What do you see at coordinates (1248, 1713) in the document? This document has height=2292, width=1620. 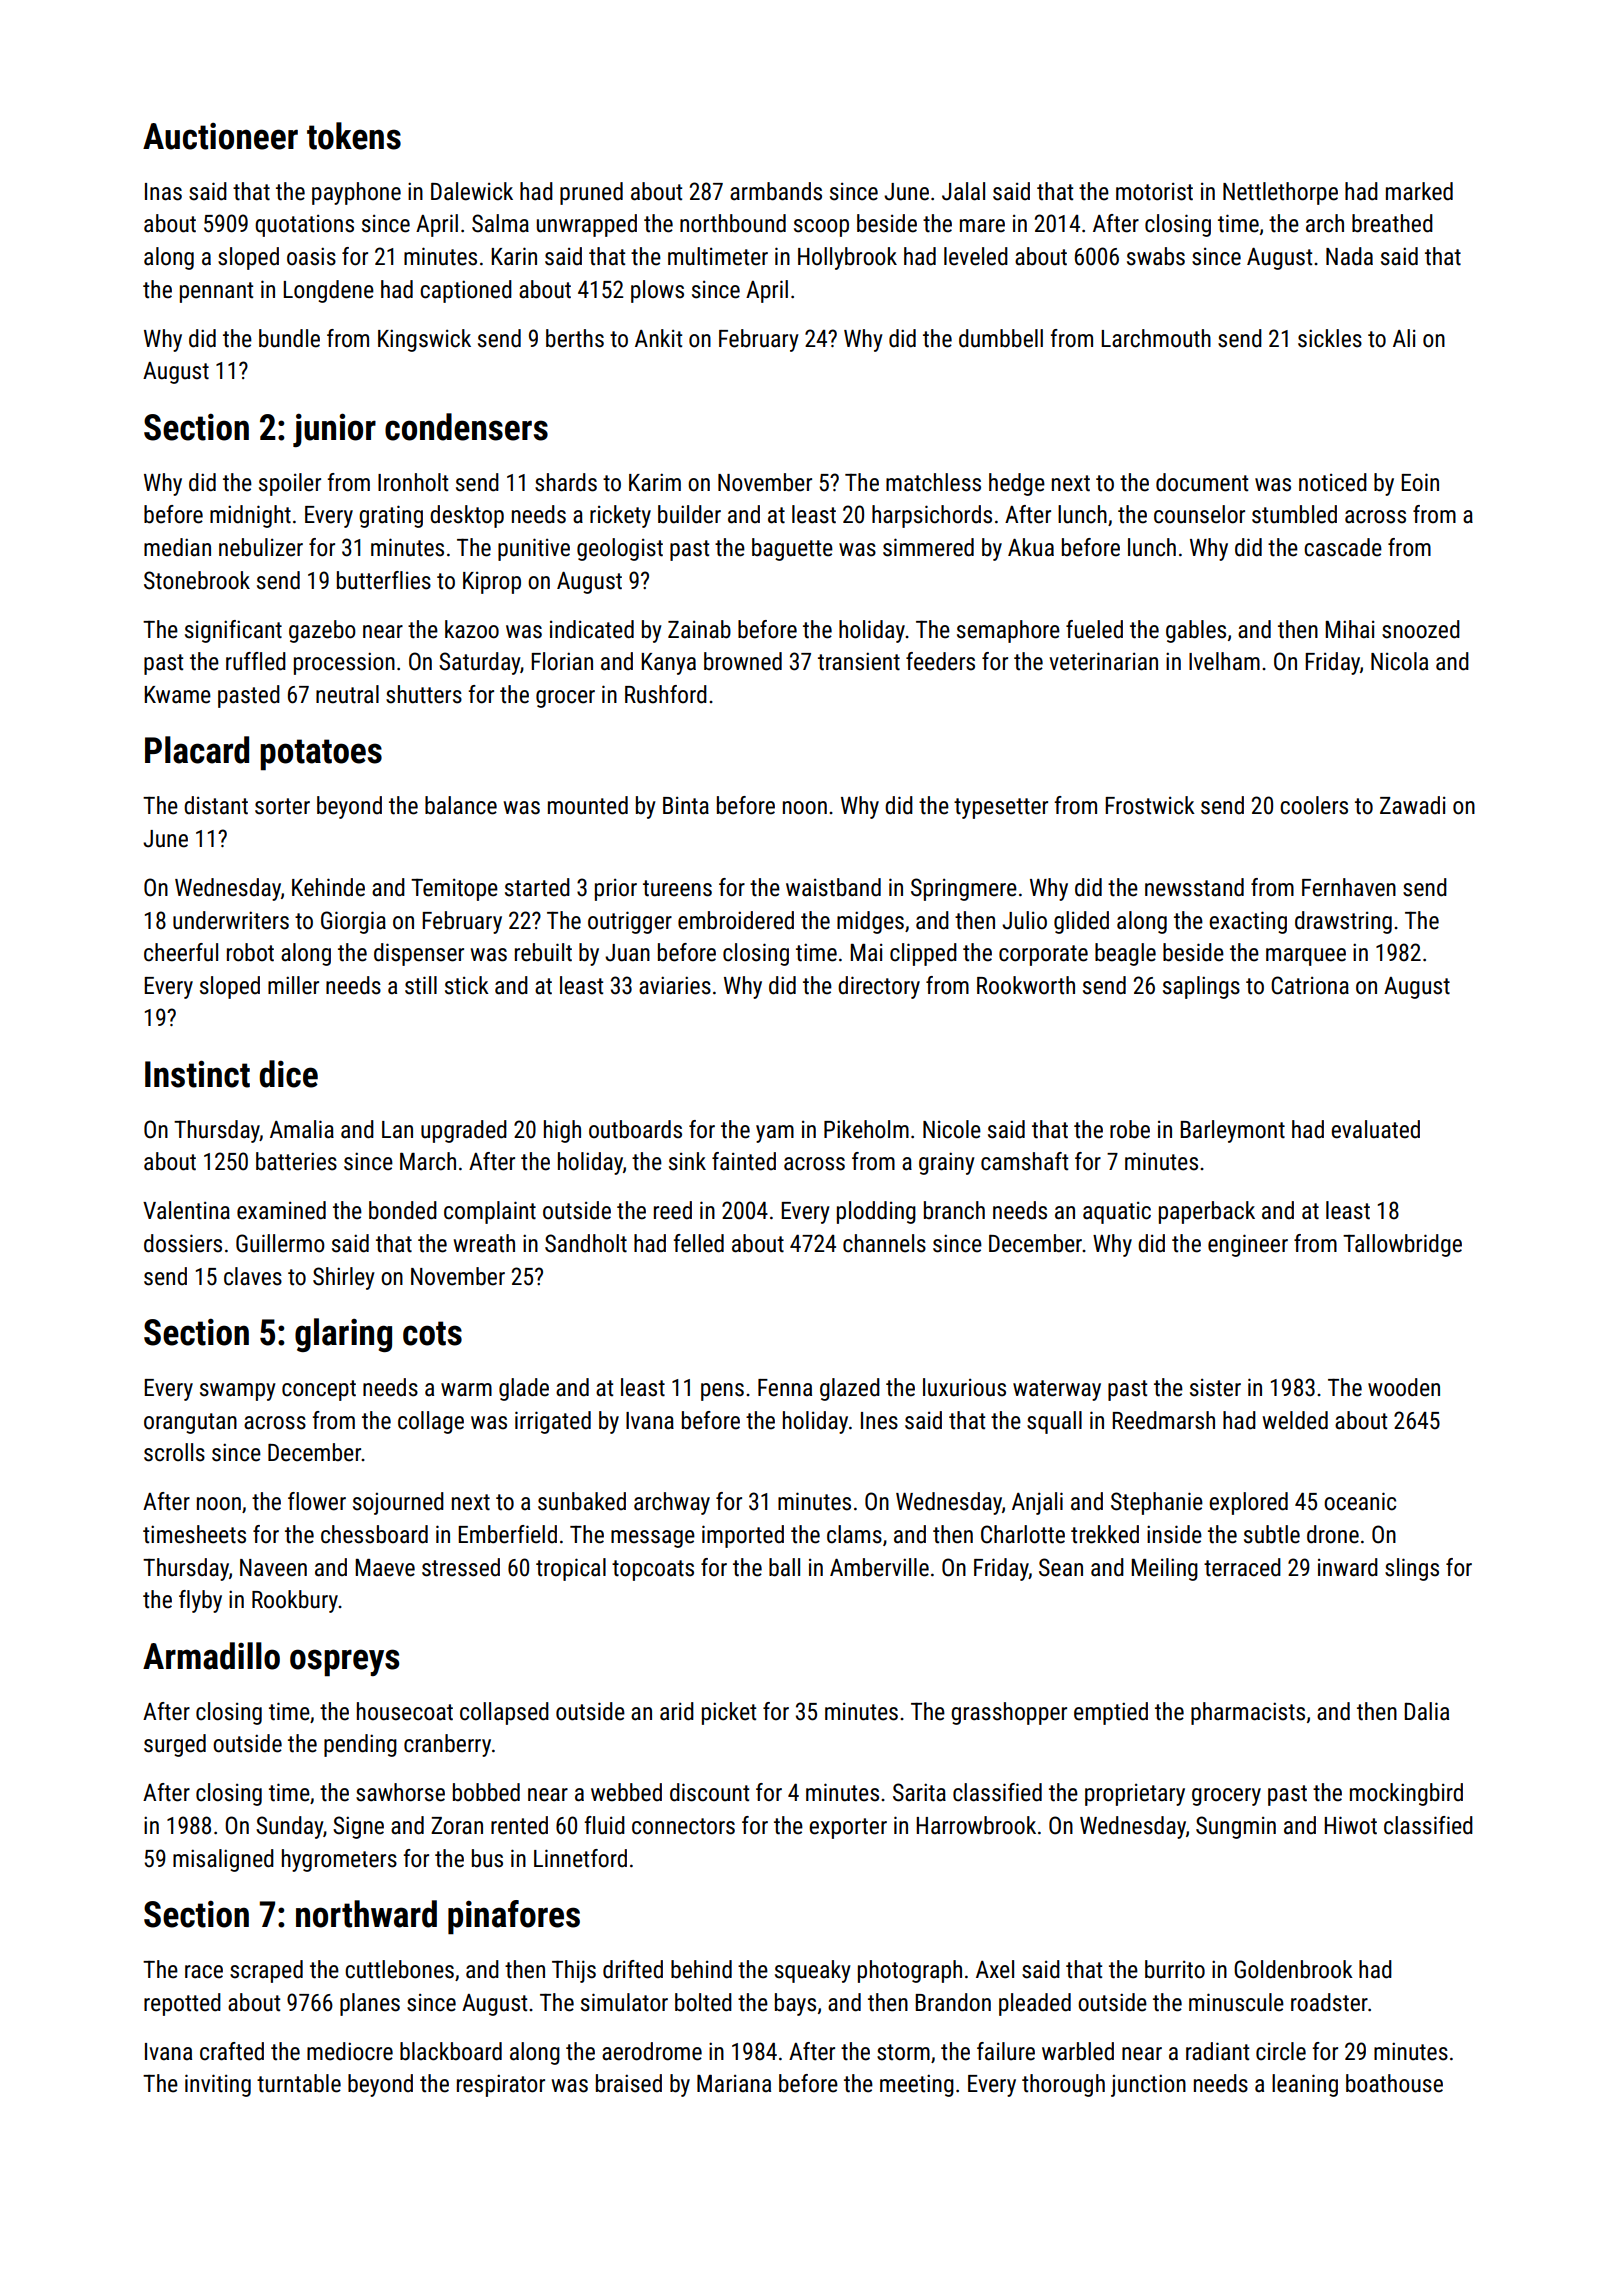 I see `pharmacists` at bounding box center [1248, 1713].
